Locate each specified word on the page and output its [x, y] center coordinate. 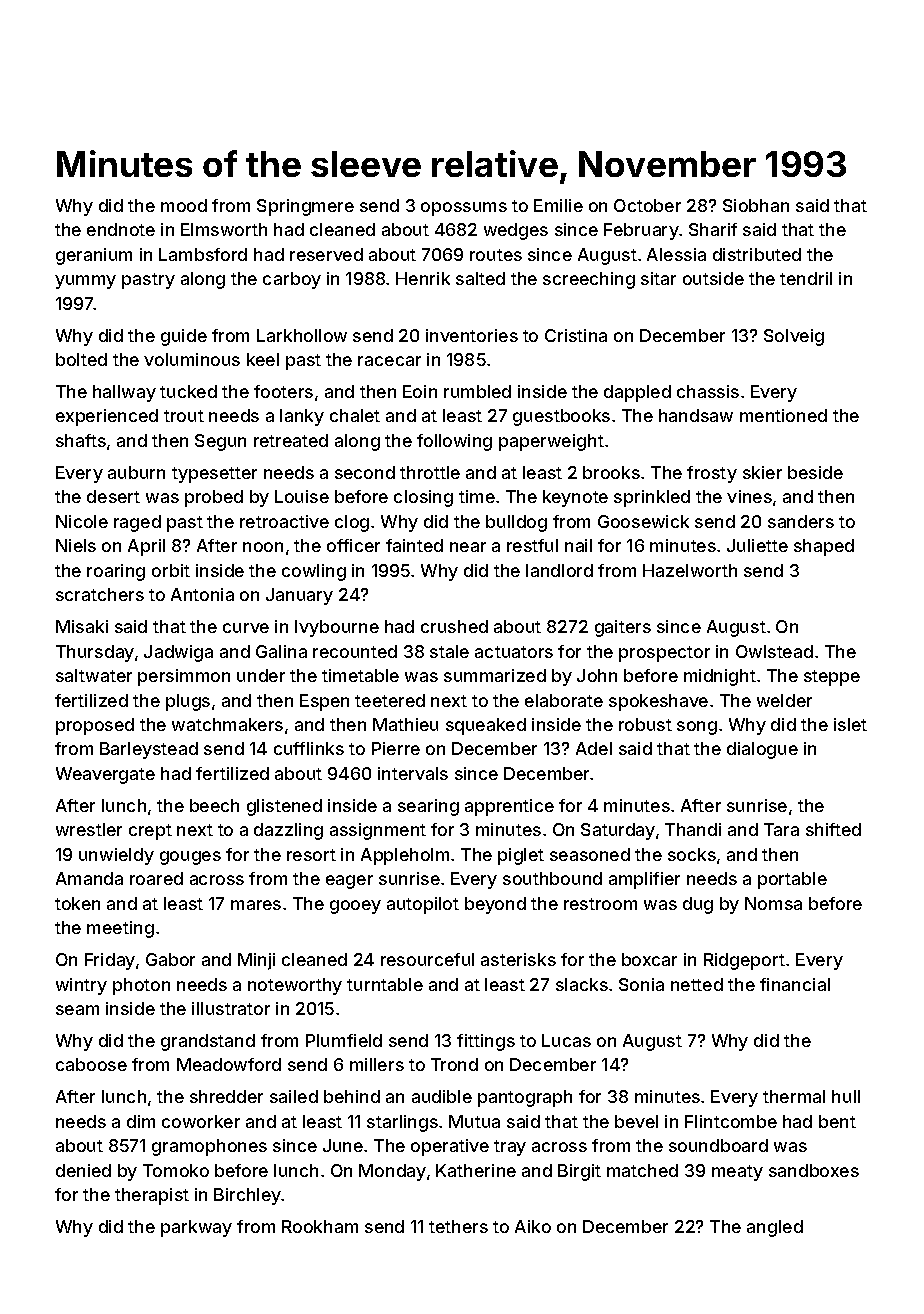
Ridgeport [744, 961]
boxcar [649, 959]
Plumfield [344, 1040]
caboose [91, 1064]
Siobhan [756, 205]
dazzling [288, 831]
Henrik [423, 278]
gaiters [623, 628]
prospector [664, 654]
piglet [521, 856]
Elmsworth [224, 229]
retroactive [284, 521]
